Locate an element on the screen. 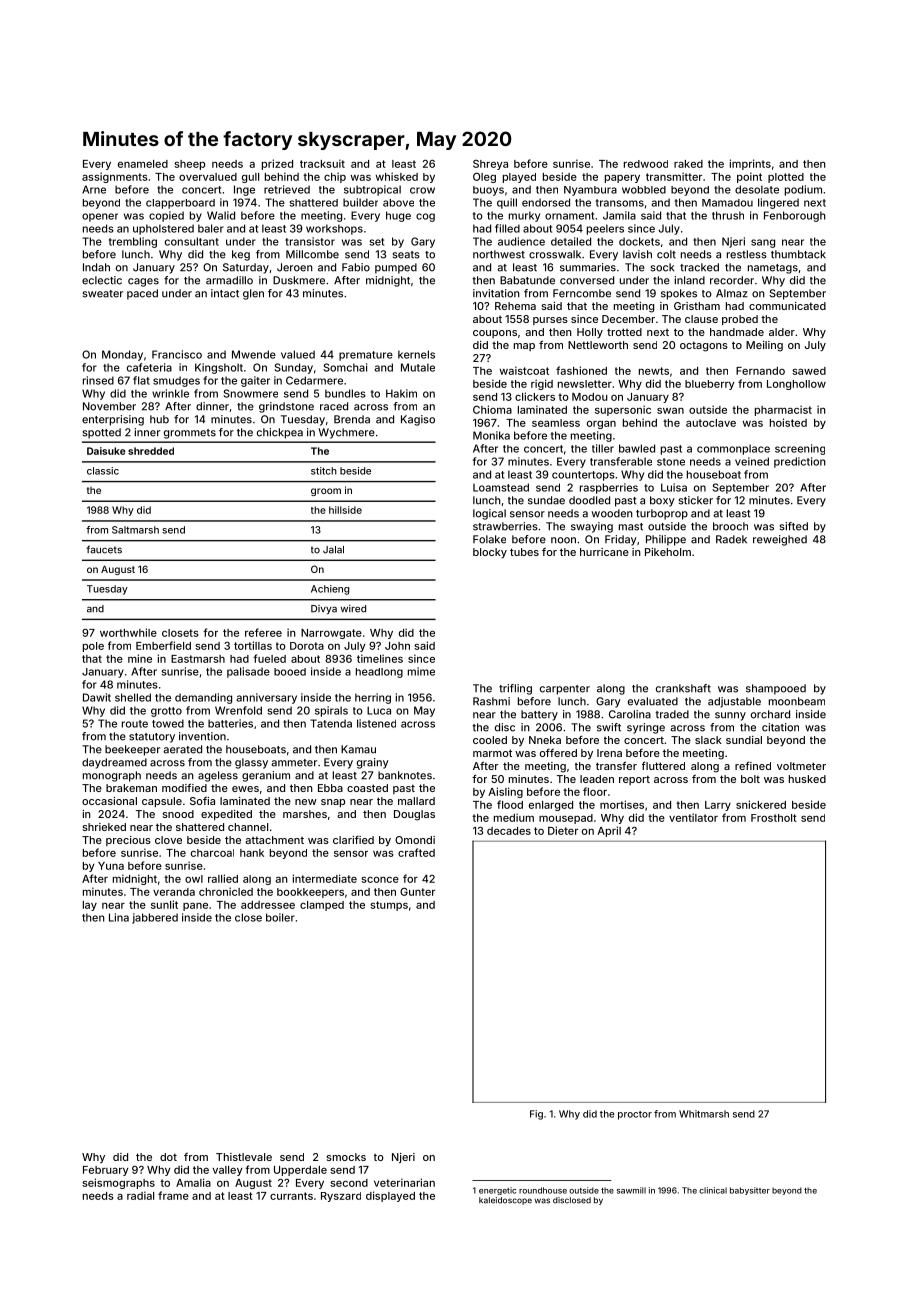 This screenshot has width=908, height=1316. ventilator is located at coordinates (693, 817).
